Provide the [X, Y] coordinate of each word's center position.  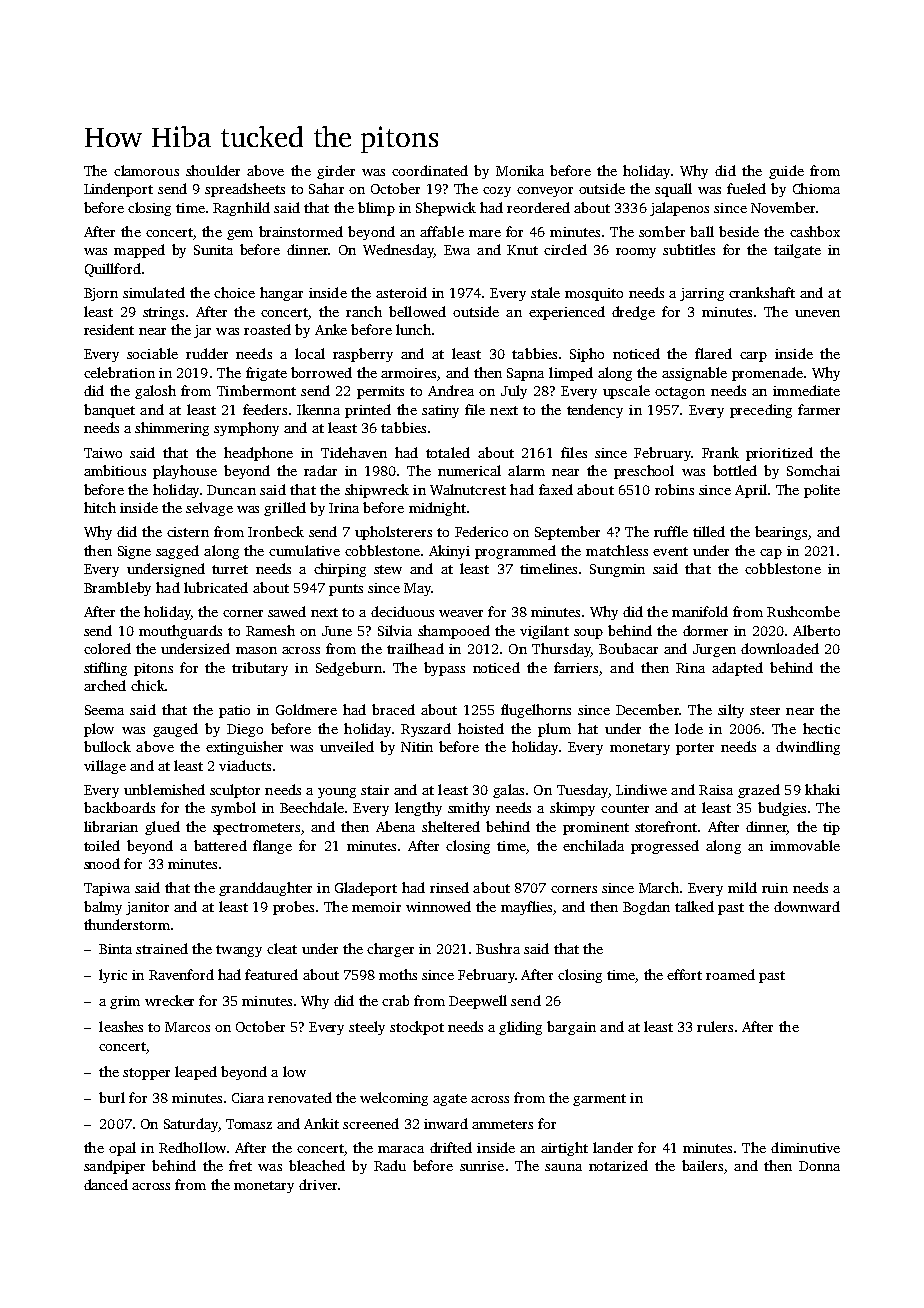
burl [112, 1097]
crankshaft [762, 292]
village [105, 767]
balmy [103, 908]
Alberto [816, 630]
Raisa [716, 790]
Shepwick [446, 209]
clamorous [146, 170]
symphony [246, 429]
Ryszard [426, 730]
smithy [469, 809]
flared [713, 353]
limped [571, 374]
